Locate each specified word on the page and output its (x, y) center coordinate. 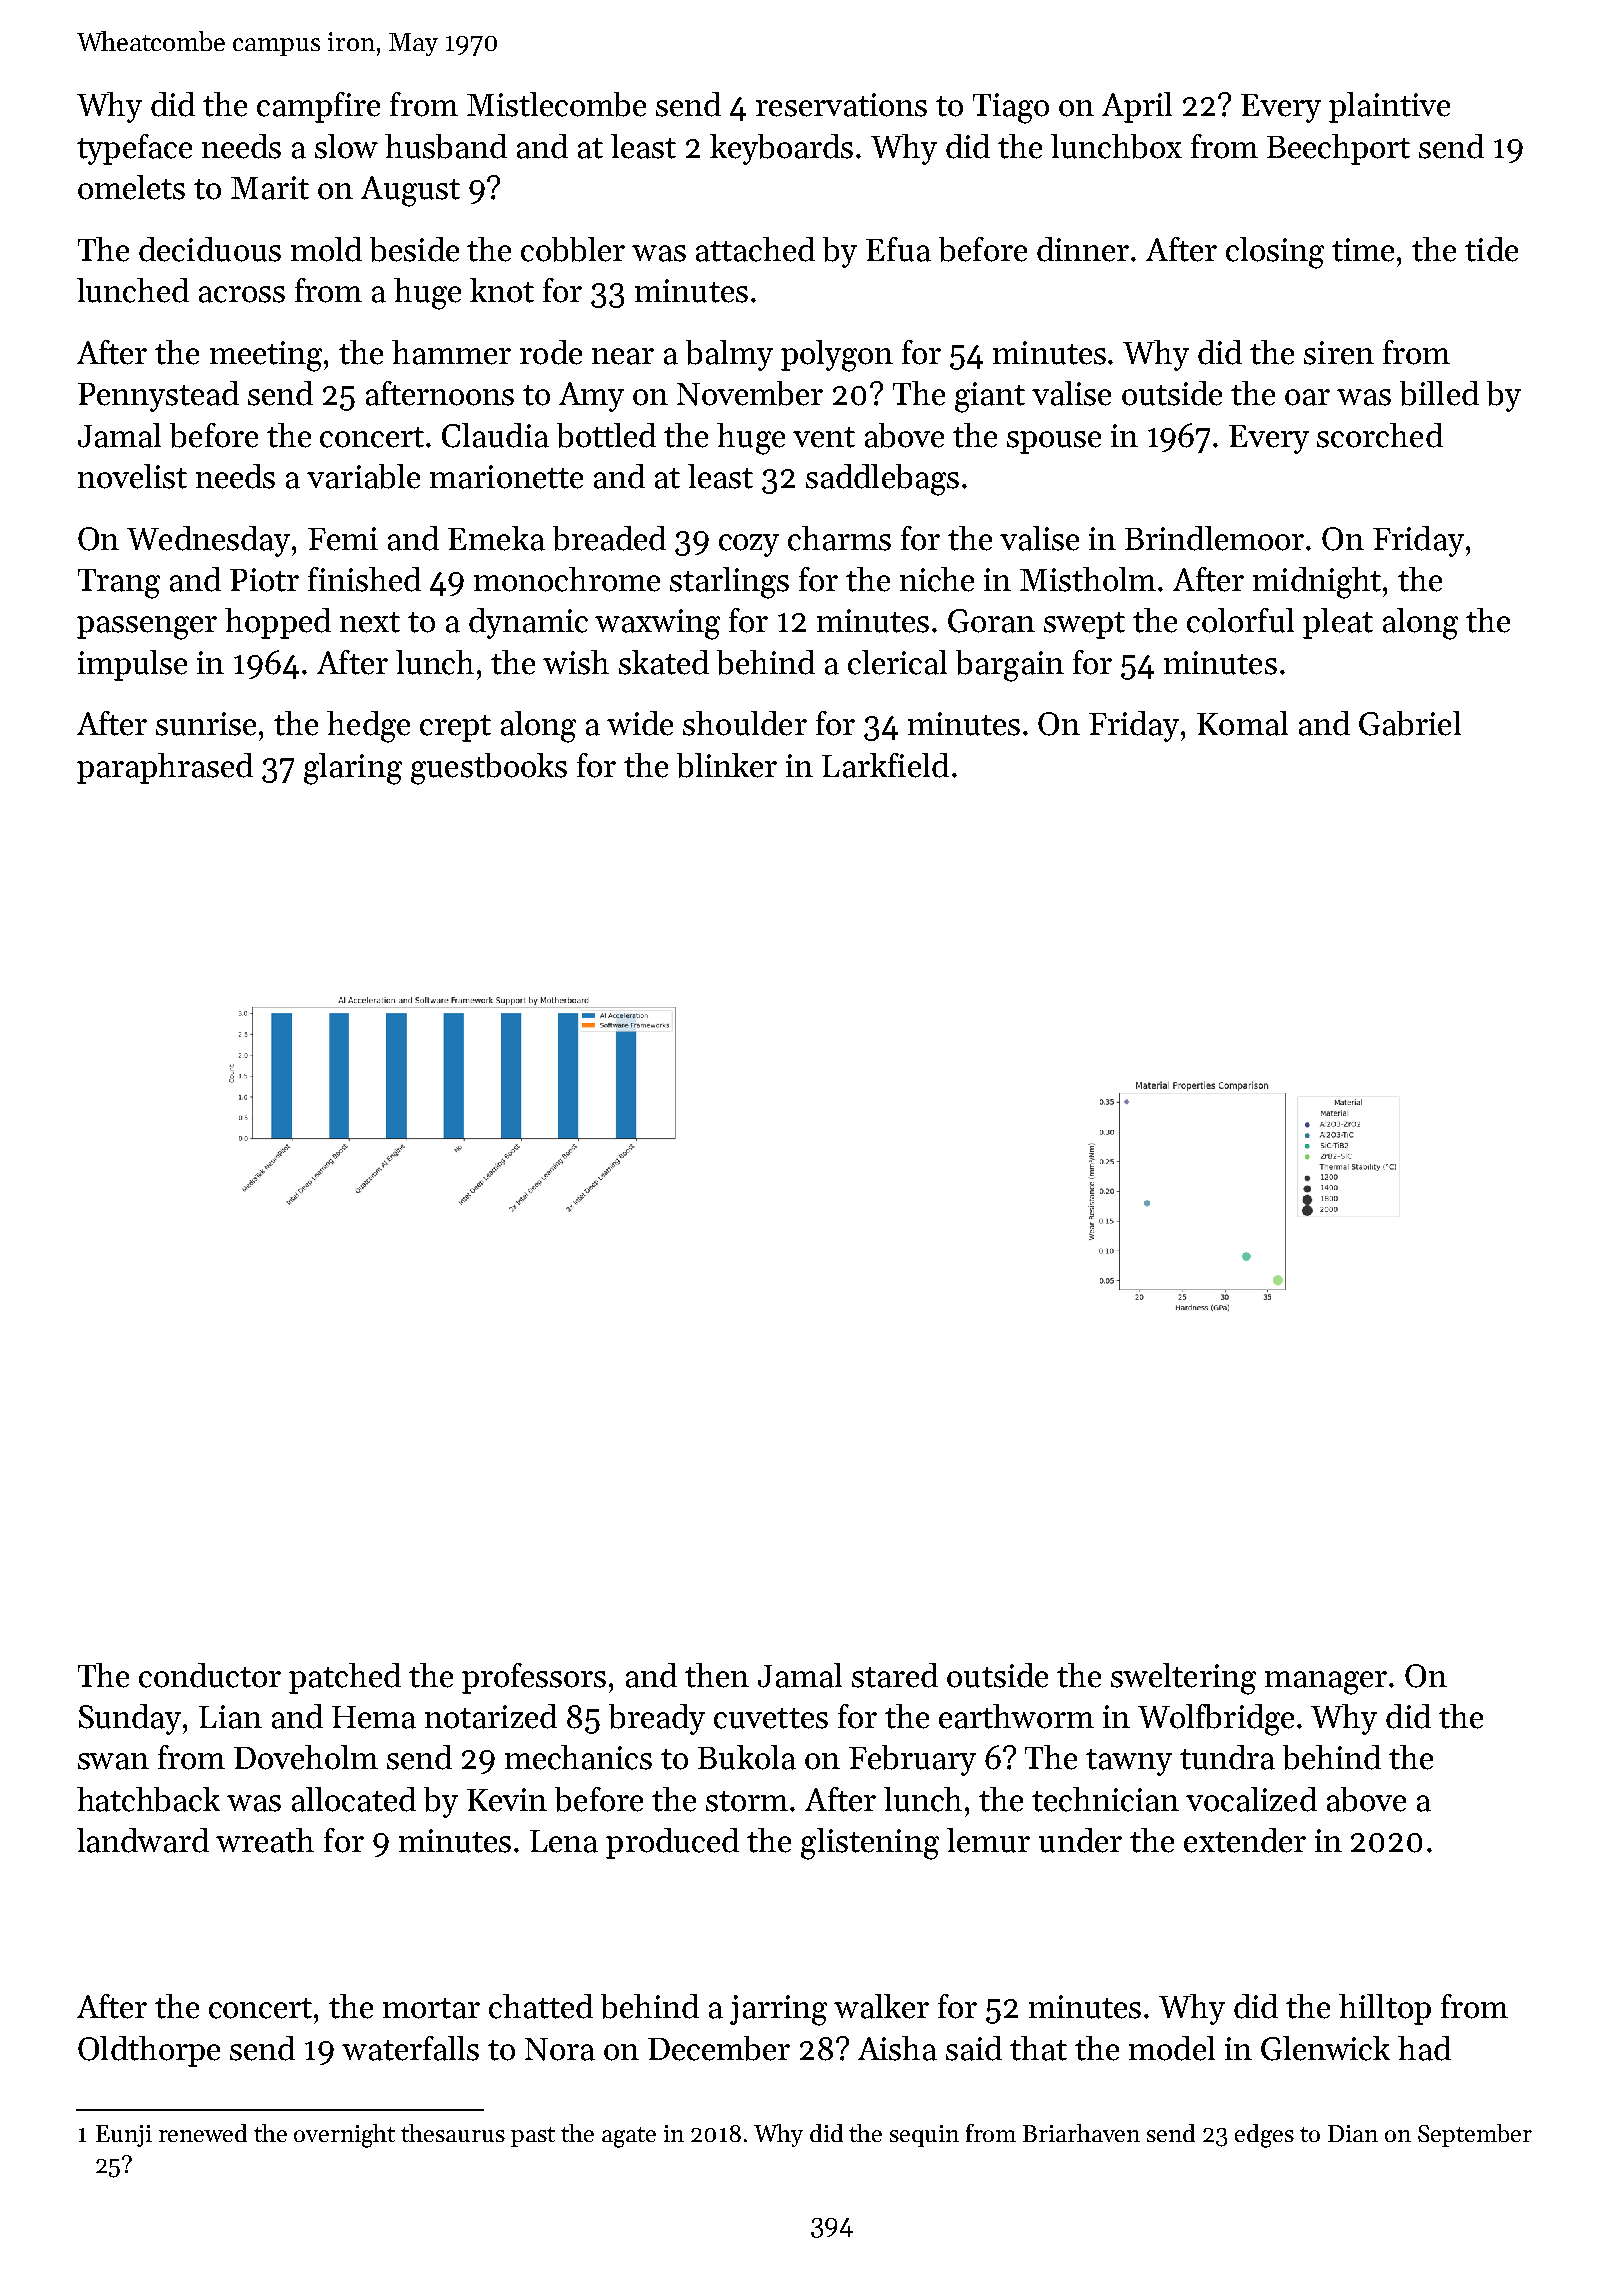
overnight (344, 2136)
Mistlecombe (556, 104)
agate (629, 2137)
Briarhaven (1081, 2133)
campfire (318, 107)
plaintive (1389, 107)
